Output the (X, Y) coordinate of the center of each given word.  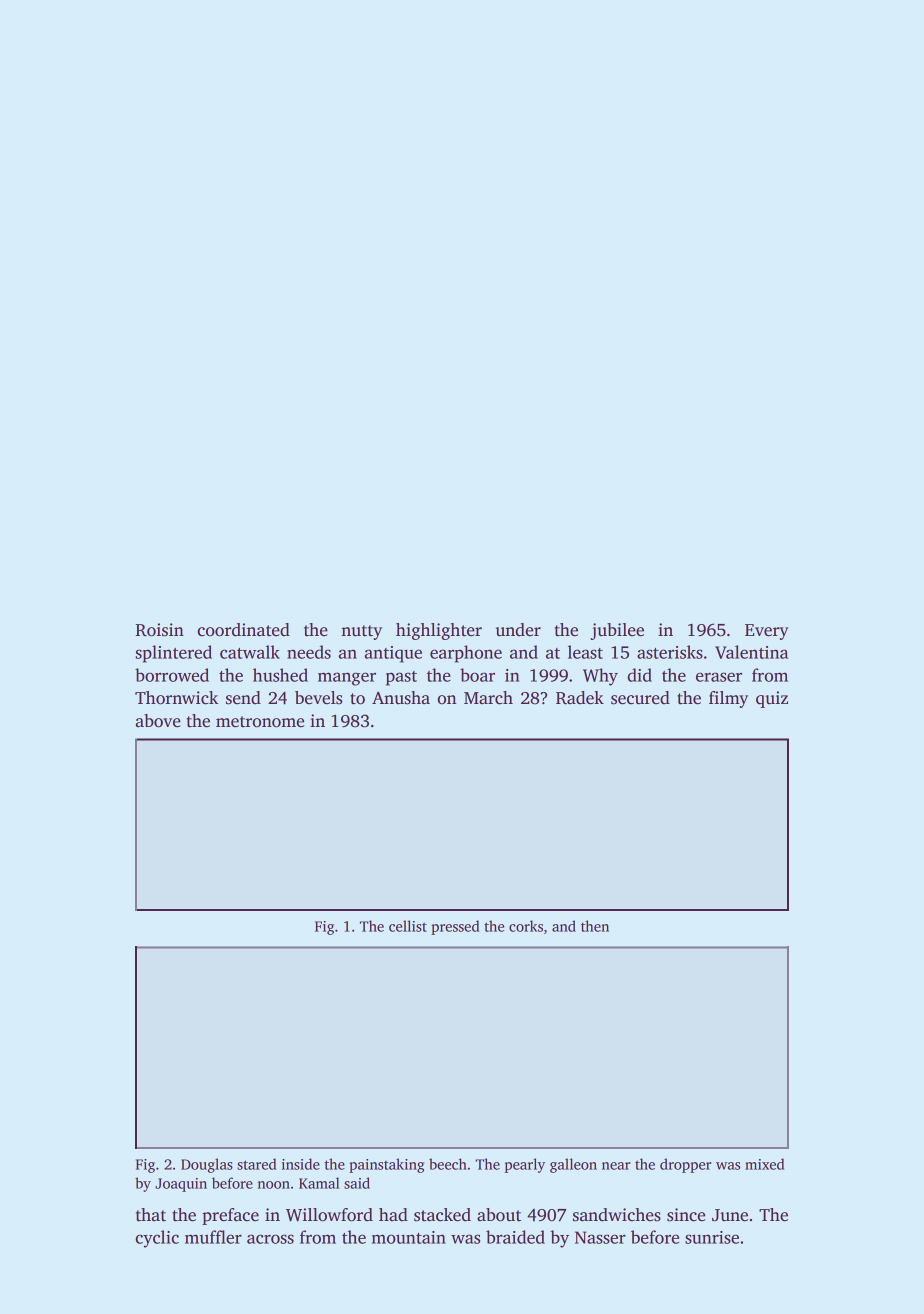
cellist (408, 926)
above (158, 721)
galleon (573, 1165)
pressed (455, 927)
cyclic (157, 1239)
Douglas (207, 1165)
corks (526, 926)
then (595, 926)
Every (766, 632)
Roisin (160, 630)
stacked (442, 1215)
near (616, 1166)
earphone (466, 654)
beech (448, 1164)
